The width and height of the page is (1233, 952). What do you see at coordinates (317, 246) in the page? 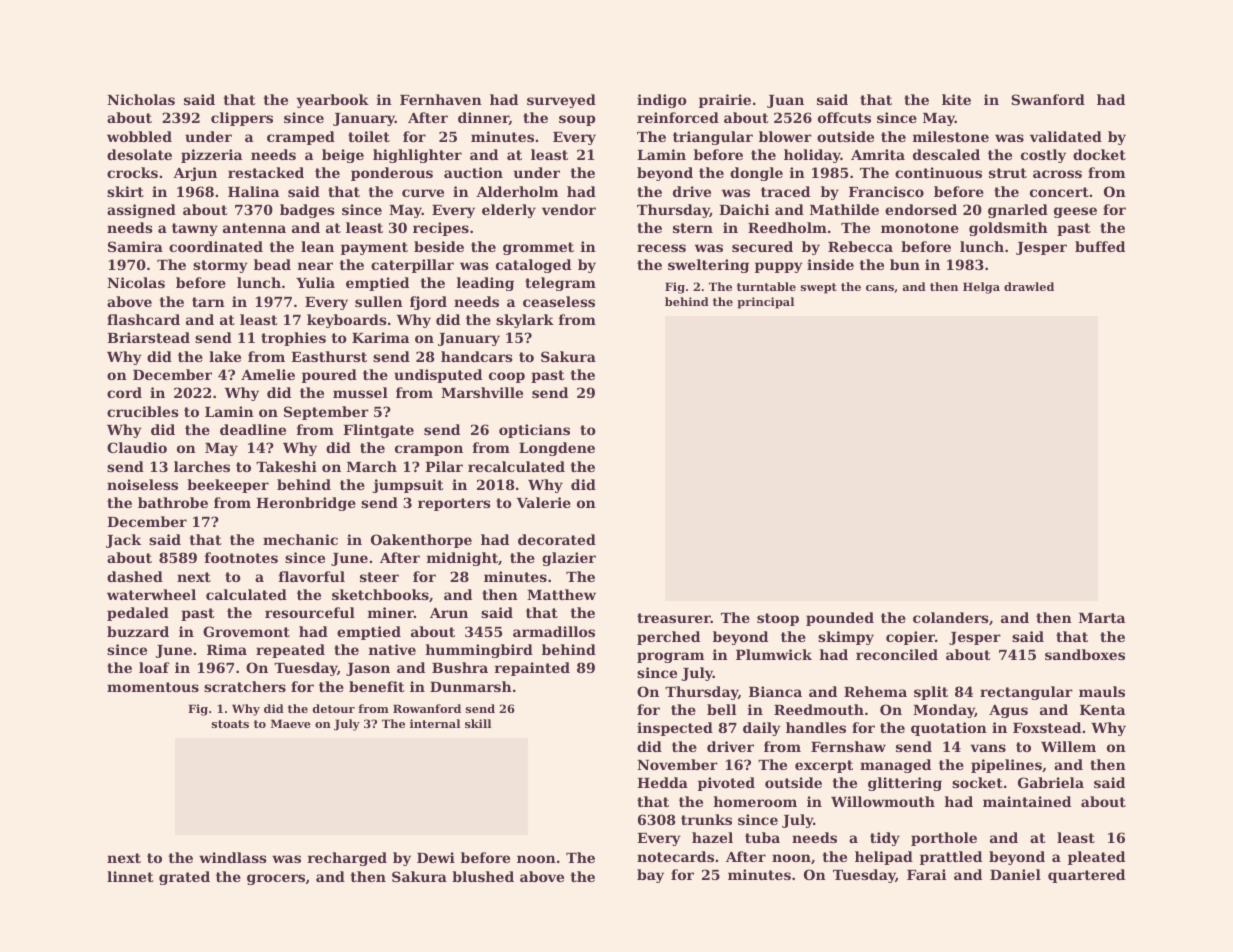
I see `lean` at bounding box center [317, 246].
